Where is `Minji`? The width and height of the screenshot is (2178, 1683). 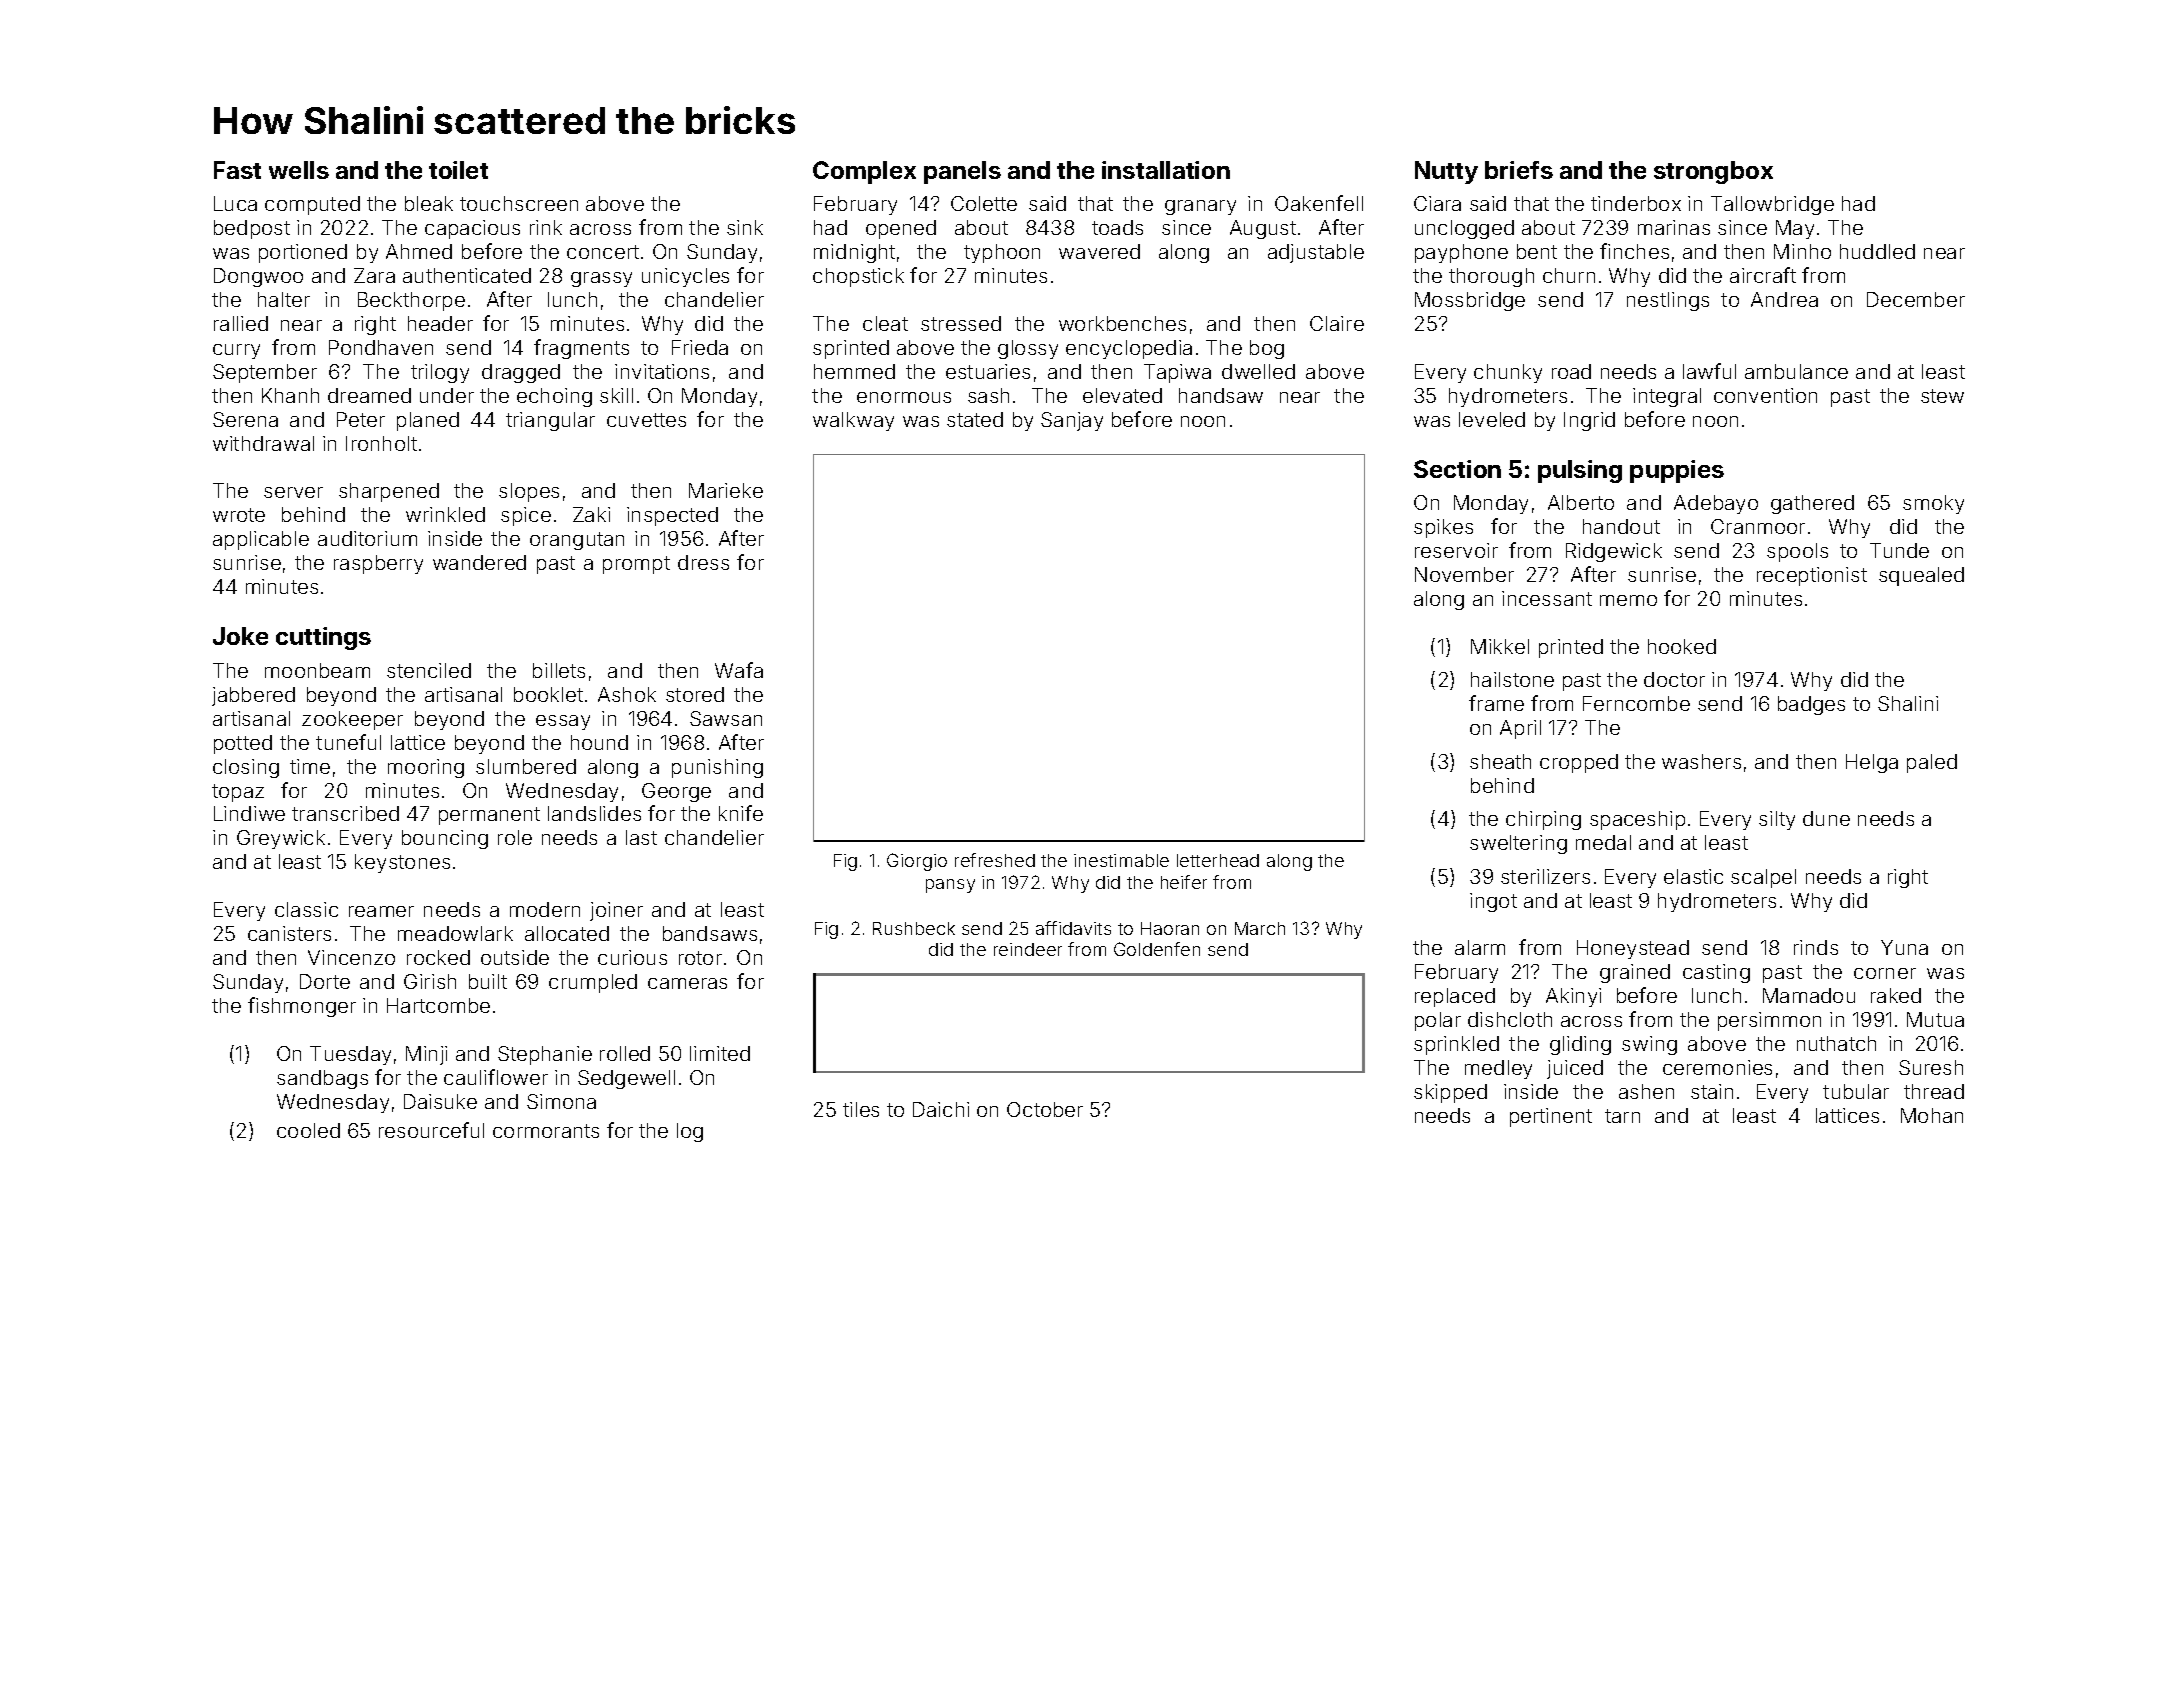 Minji is located at coordinates (426, 1055).
